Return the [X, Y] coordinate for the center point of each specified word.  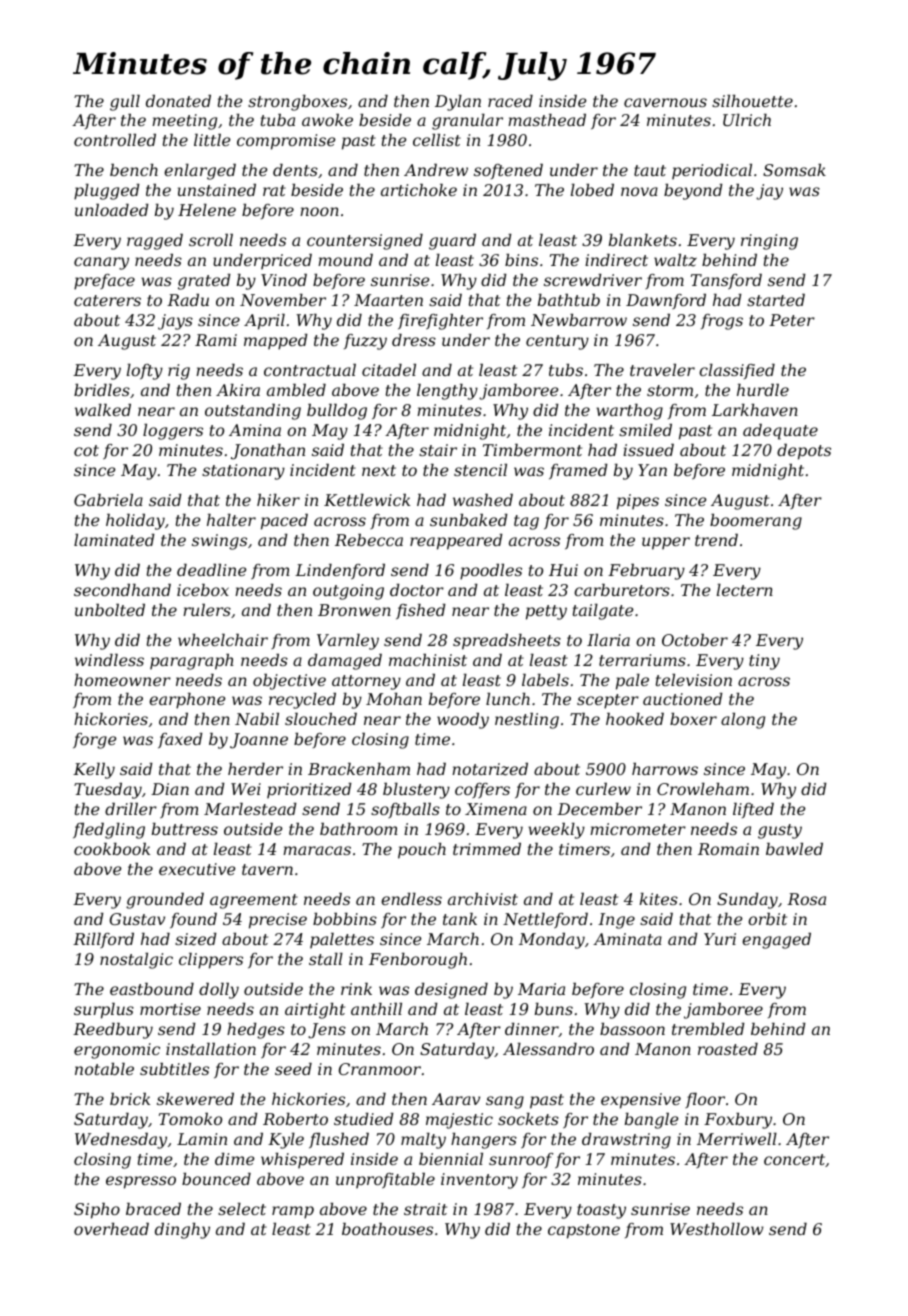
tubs [566, 370]
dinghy [182, 1231]
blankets [643, 240]
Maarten [388, 300]
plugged [107, 192]
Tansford [726, 282]
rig [179, 372]
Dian [170, 789]
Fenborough [418, 961]
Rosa [806, 899]
